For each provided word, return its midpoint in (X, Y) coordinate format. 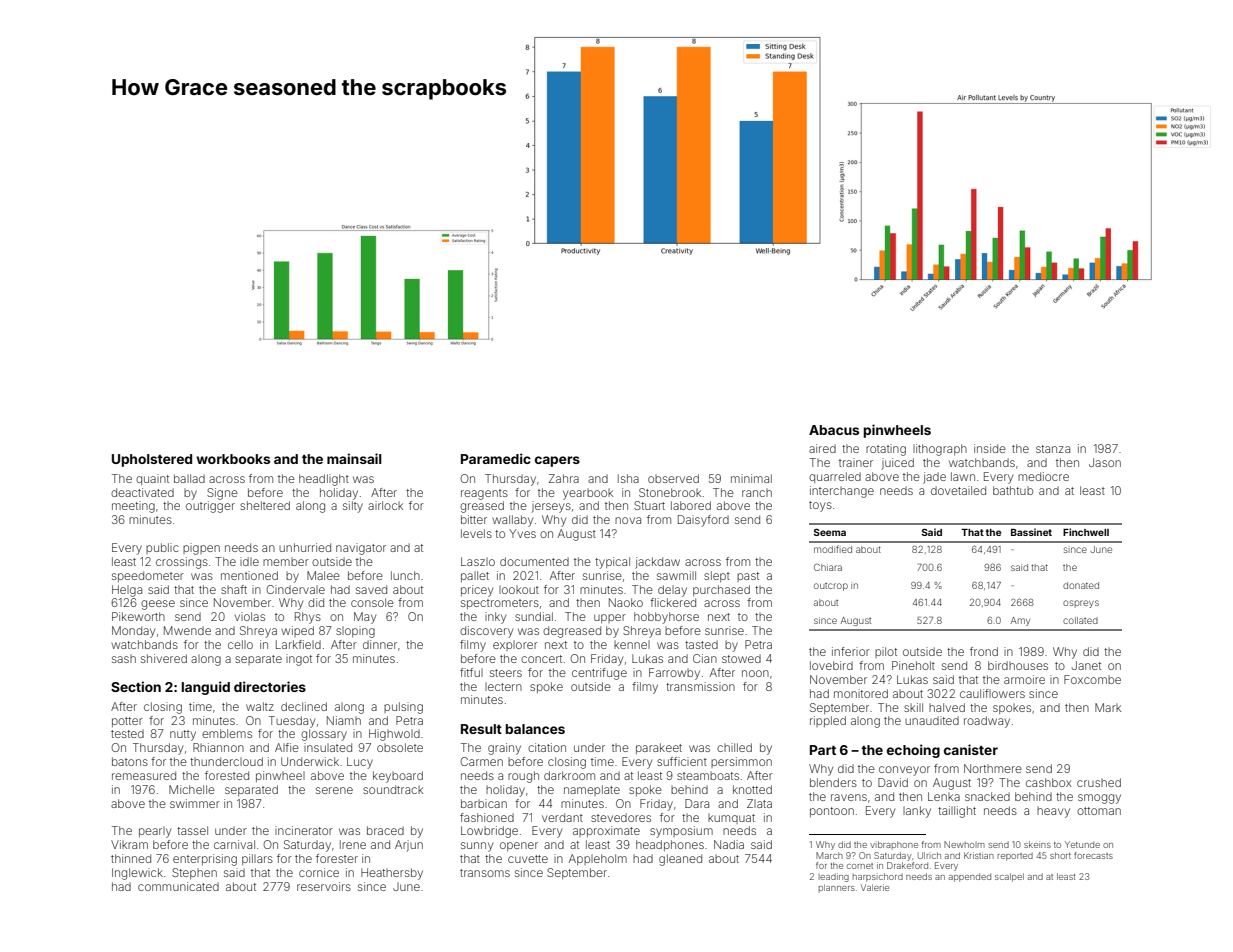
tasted (701, 644)
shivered (164, 658)
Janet (1086, 665)
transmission (700, 686)
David (893, 782)
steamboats (708, 776)
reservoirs (324, 886)
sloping (355, 632)
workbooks (233, 459)
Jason (1105, 462)
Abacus (834, 430)
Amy (1020, 621)
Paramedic (496, 458)
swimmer (195, 803)
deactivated (142, 492)
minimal (751, 478)
